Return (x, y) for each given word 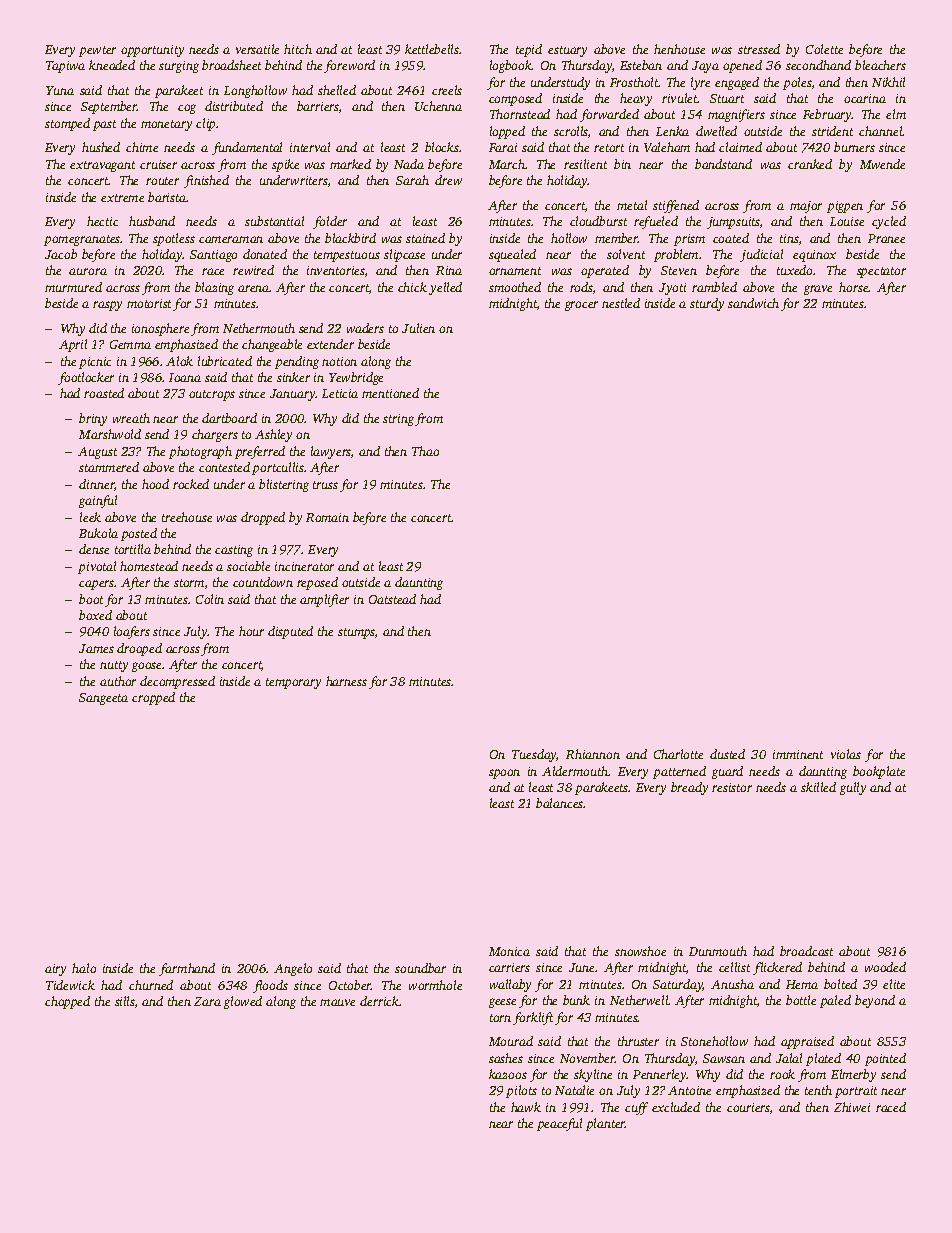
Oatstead (392, 599)
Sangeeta (103, 699)
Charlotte (678, 754)
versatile (257, 49)
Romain (327, 517)
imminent (798, 754)
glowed (243, 1002)
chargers (215, 435)
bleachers (880, 65)
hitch (298, 49)
